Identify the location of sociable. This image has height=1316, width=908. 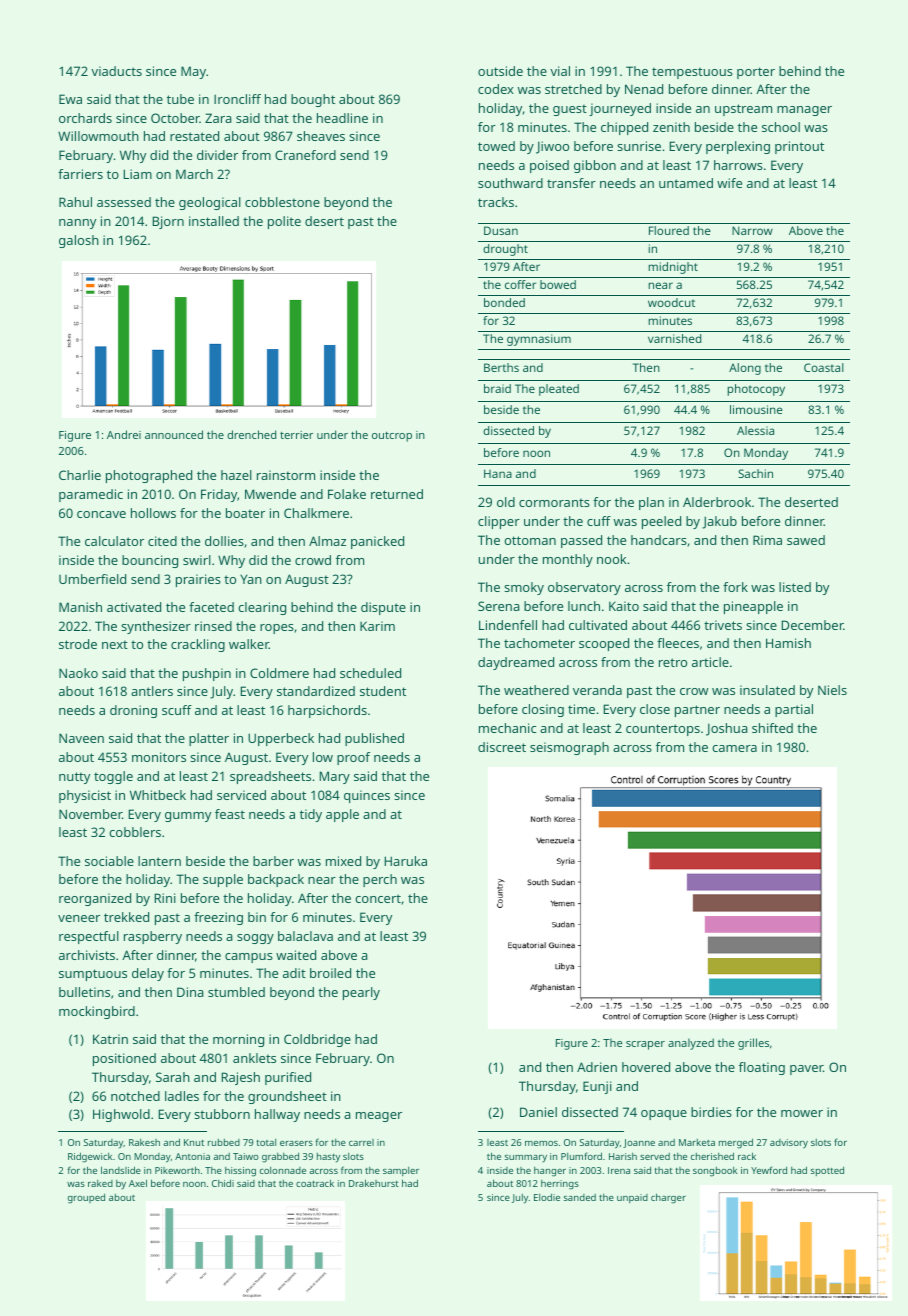
(109, 861).
